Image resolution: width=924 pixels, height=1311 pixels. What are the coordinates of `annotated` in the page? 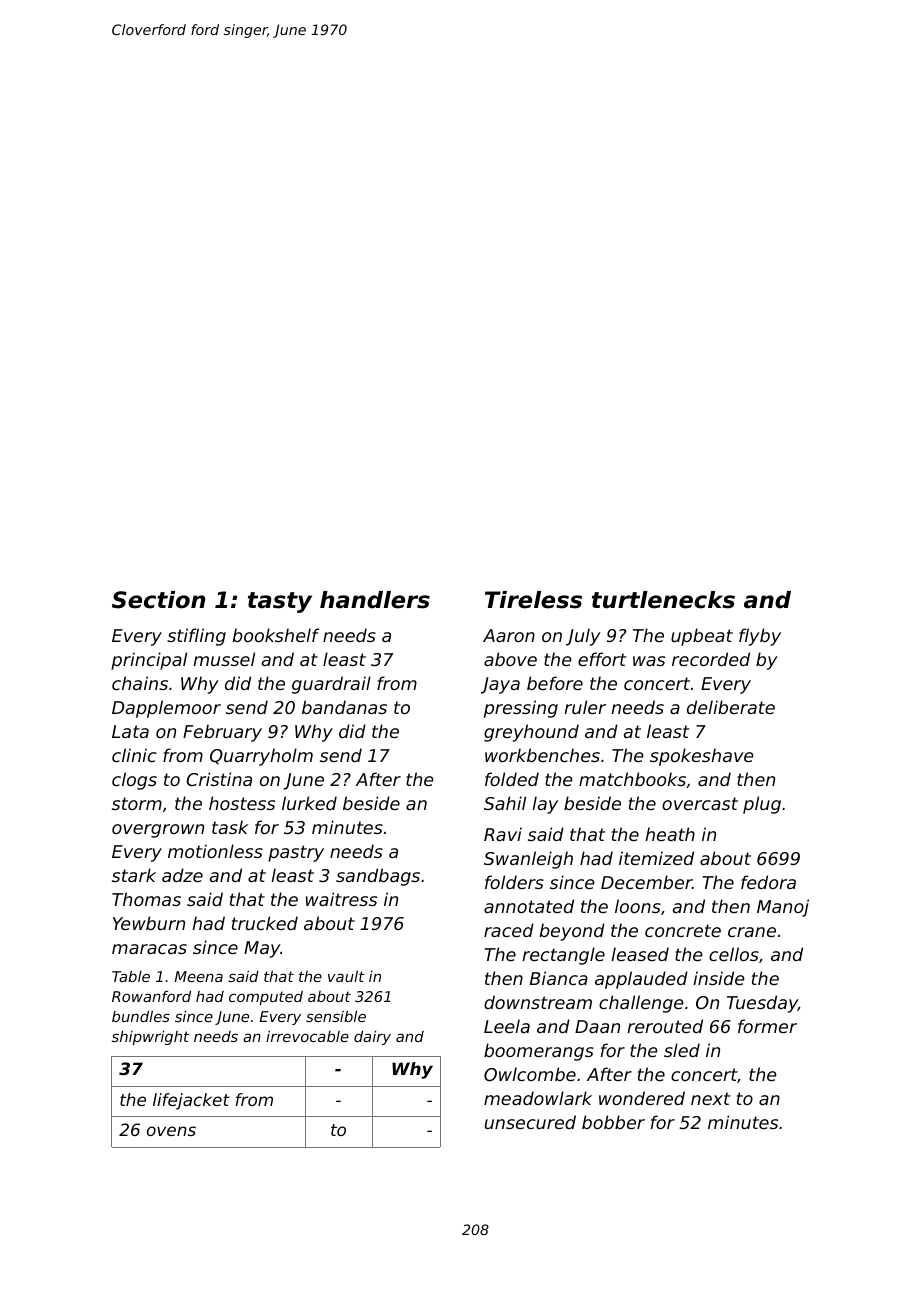 It's located at (529, 906).
